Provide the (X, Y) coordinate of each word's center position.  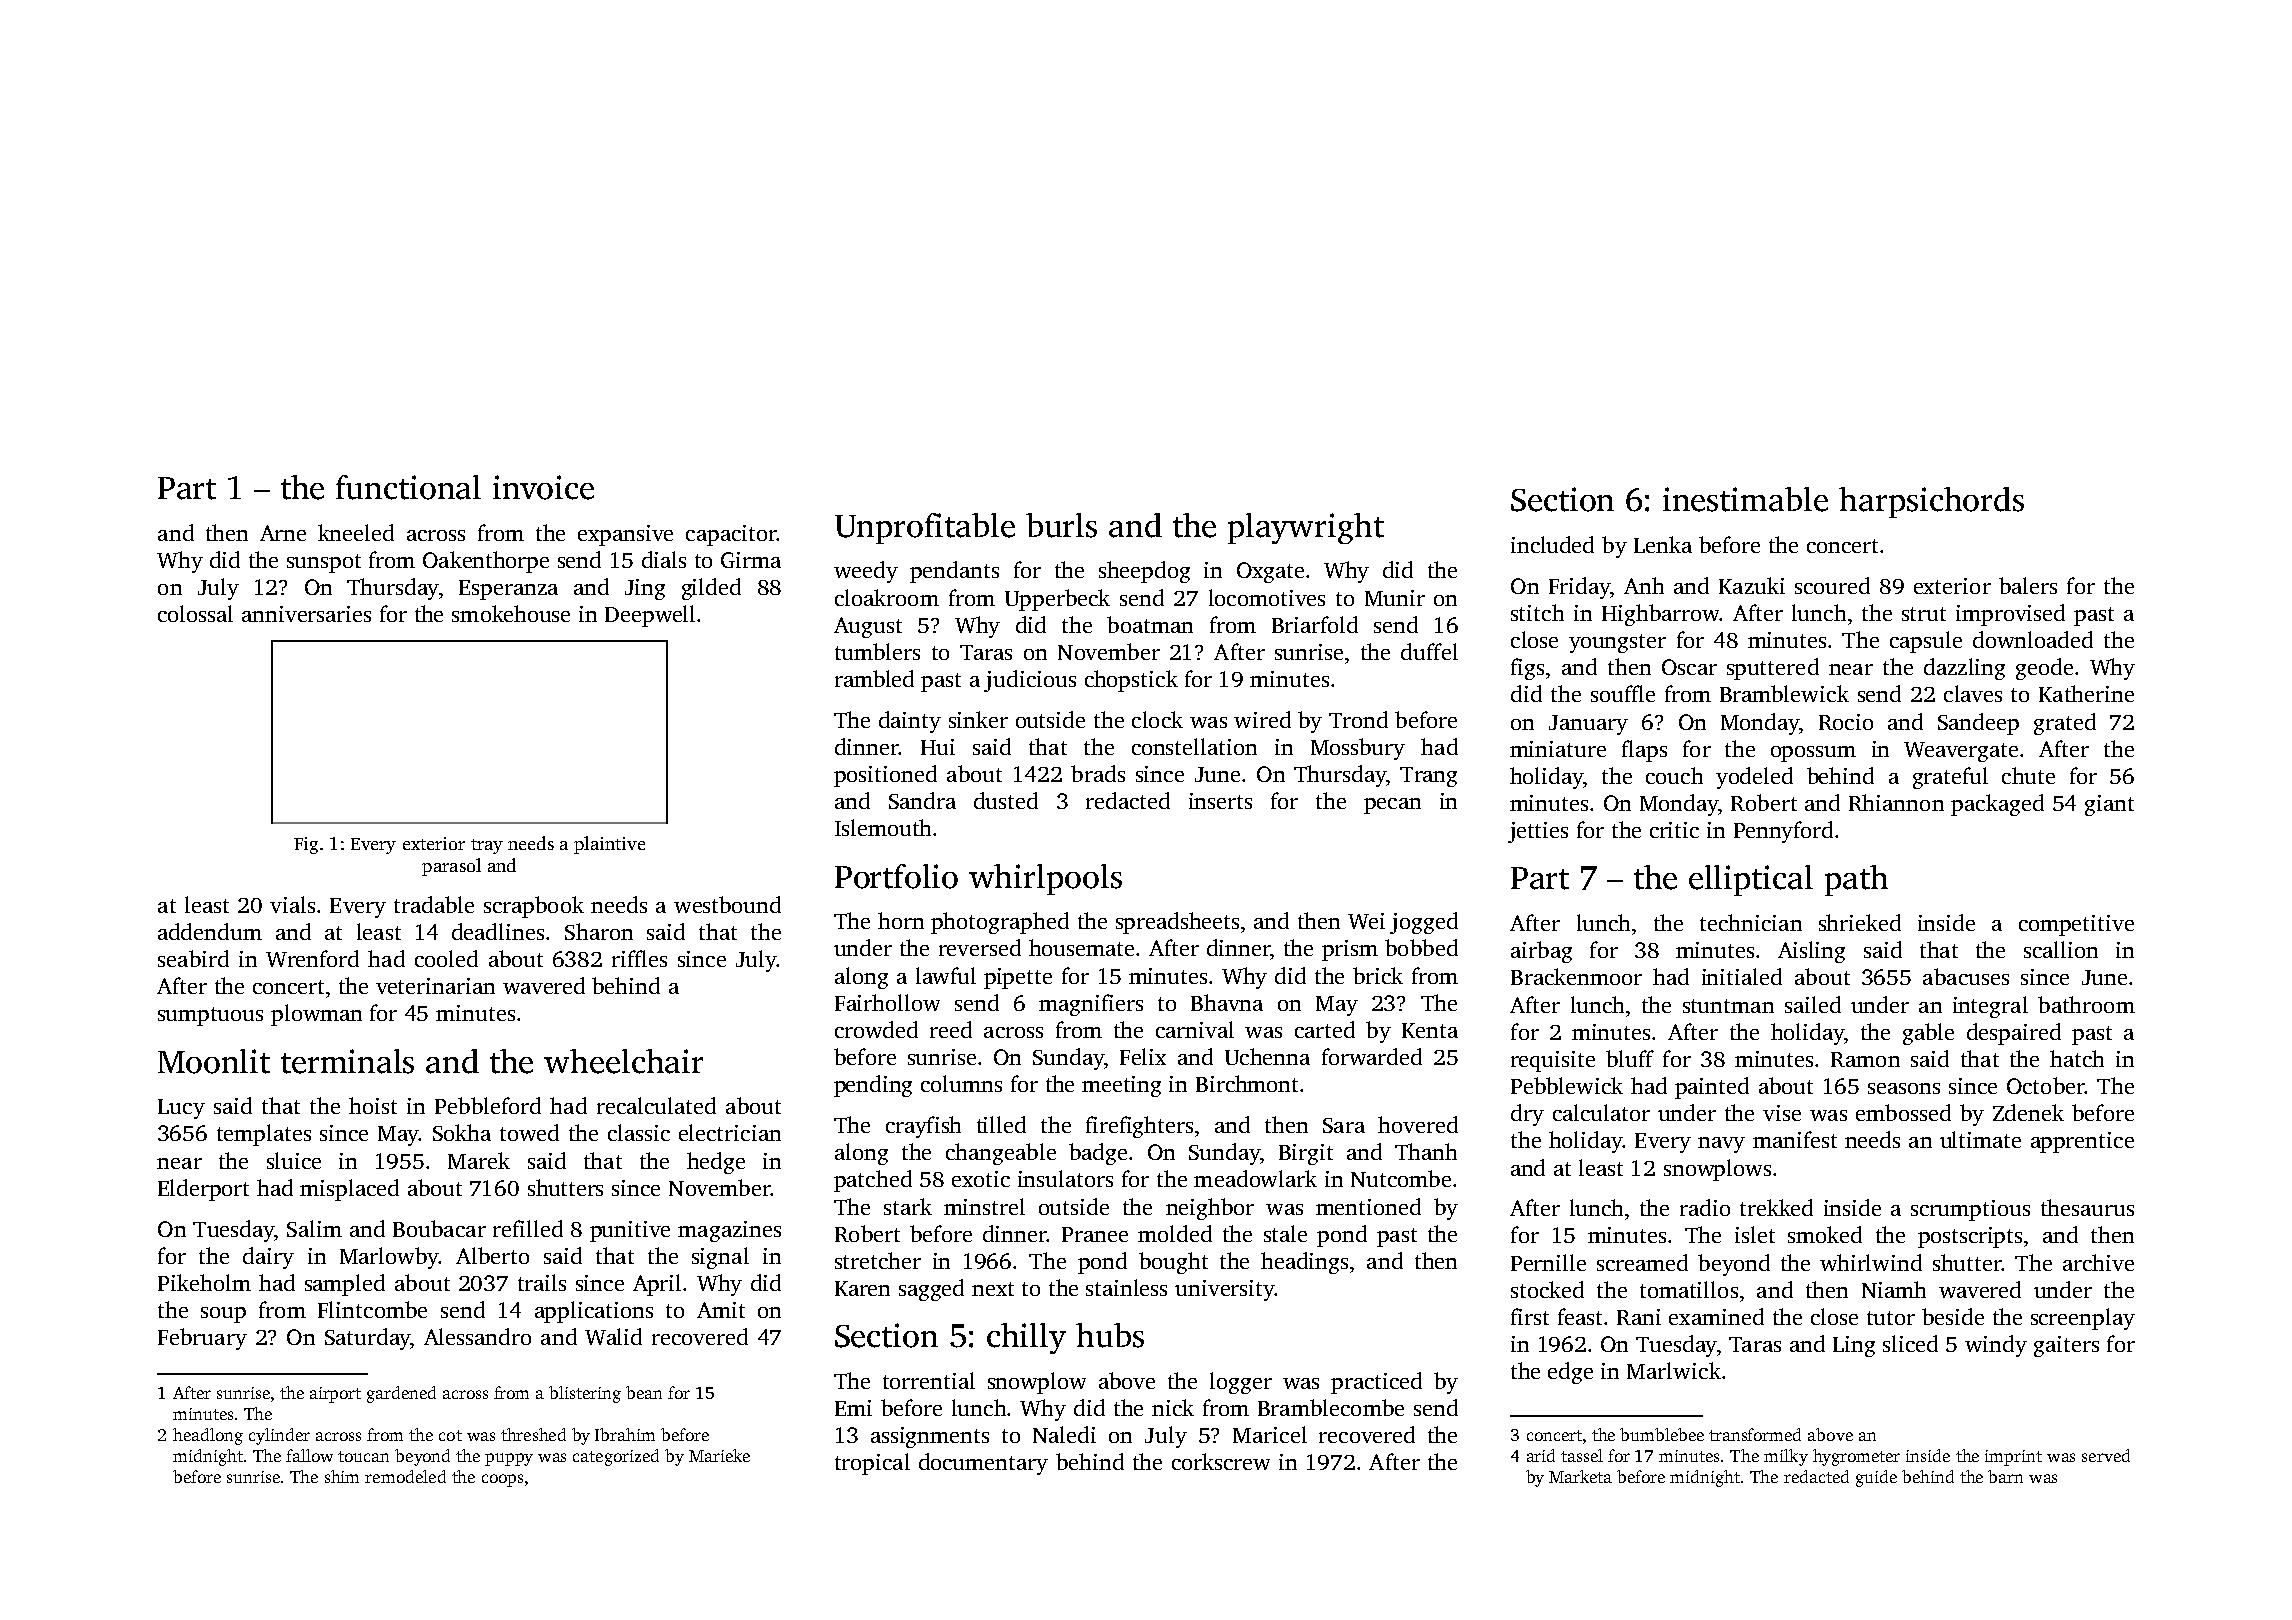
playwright (1306, 528)
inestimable (1745, 499)
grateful (1950, 778)
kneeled (356, 532)
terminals (347, 1061)
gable (1928, 1034)
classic (639, 1132)
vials (292, 904)
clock (1157, 719)
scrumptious (1970, 1210)
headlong (208, 1436)
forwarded (1372, 1056)
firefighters (1139, 1127)
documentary (983, 1464)
